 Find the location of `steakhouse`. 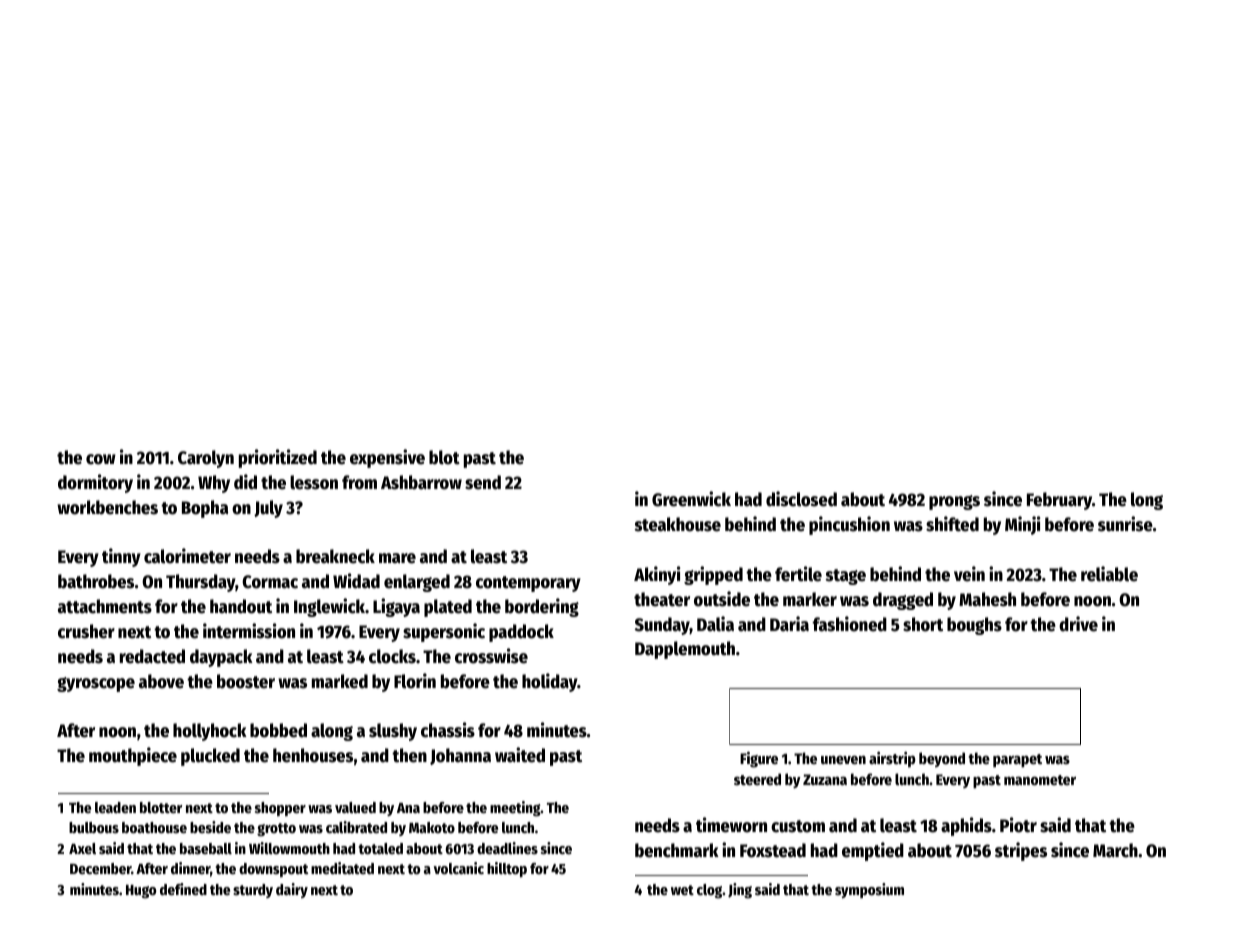

steakhouse is located at coordinates (677, 524).
